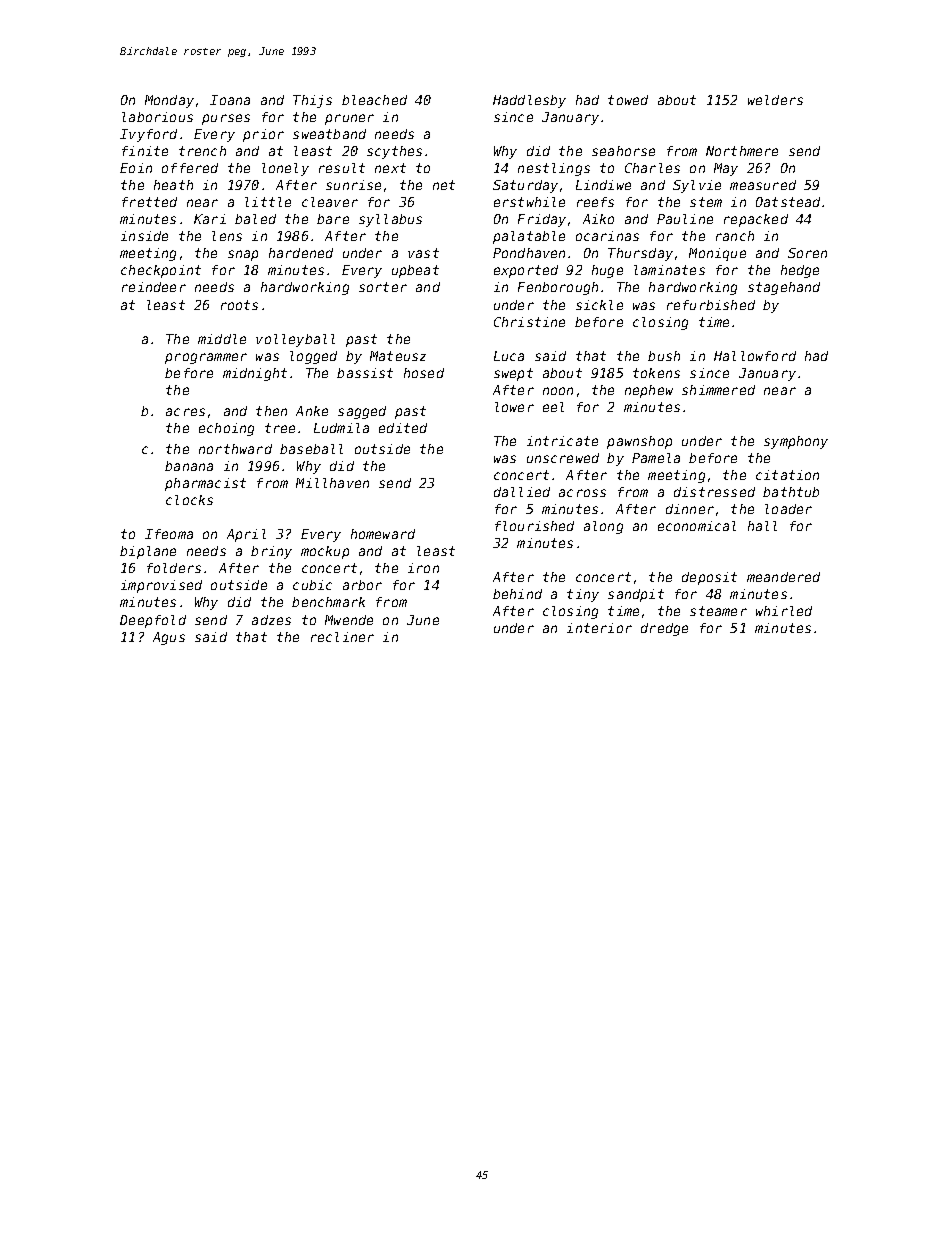  I want to click on hosed, so click(424, 373).
